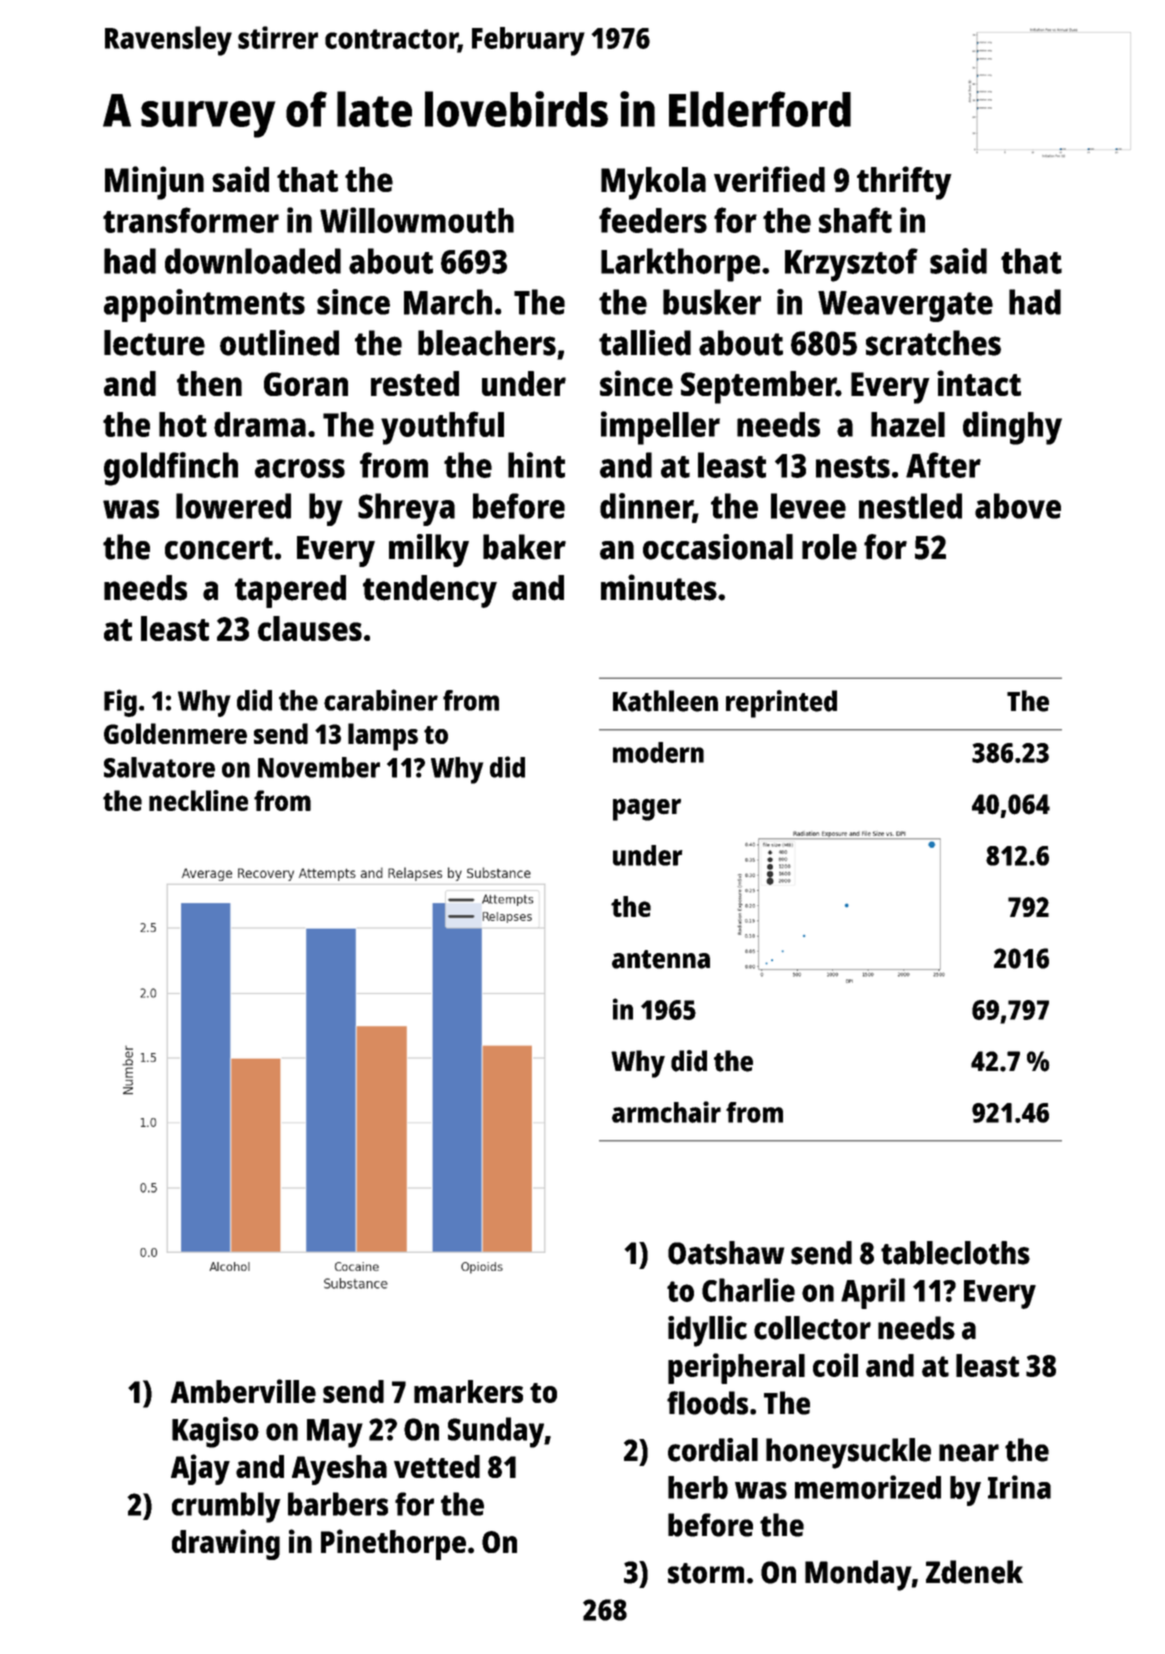 The image size is (1165, 1654). What do you see at coordinates (933, 343) in the image?
I see `scratches` at bounding box center [933, 343].
